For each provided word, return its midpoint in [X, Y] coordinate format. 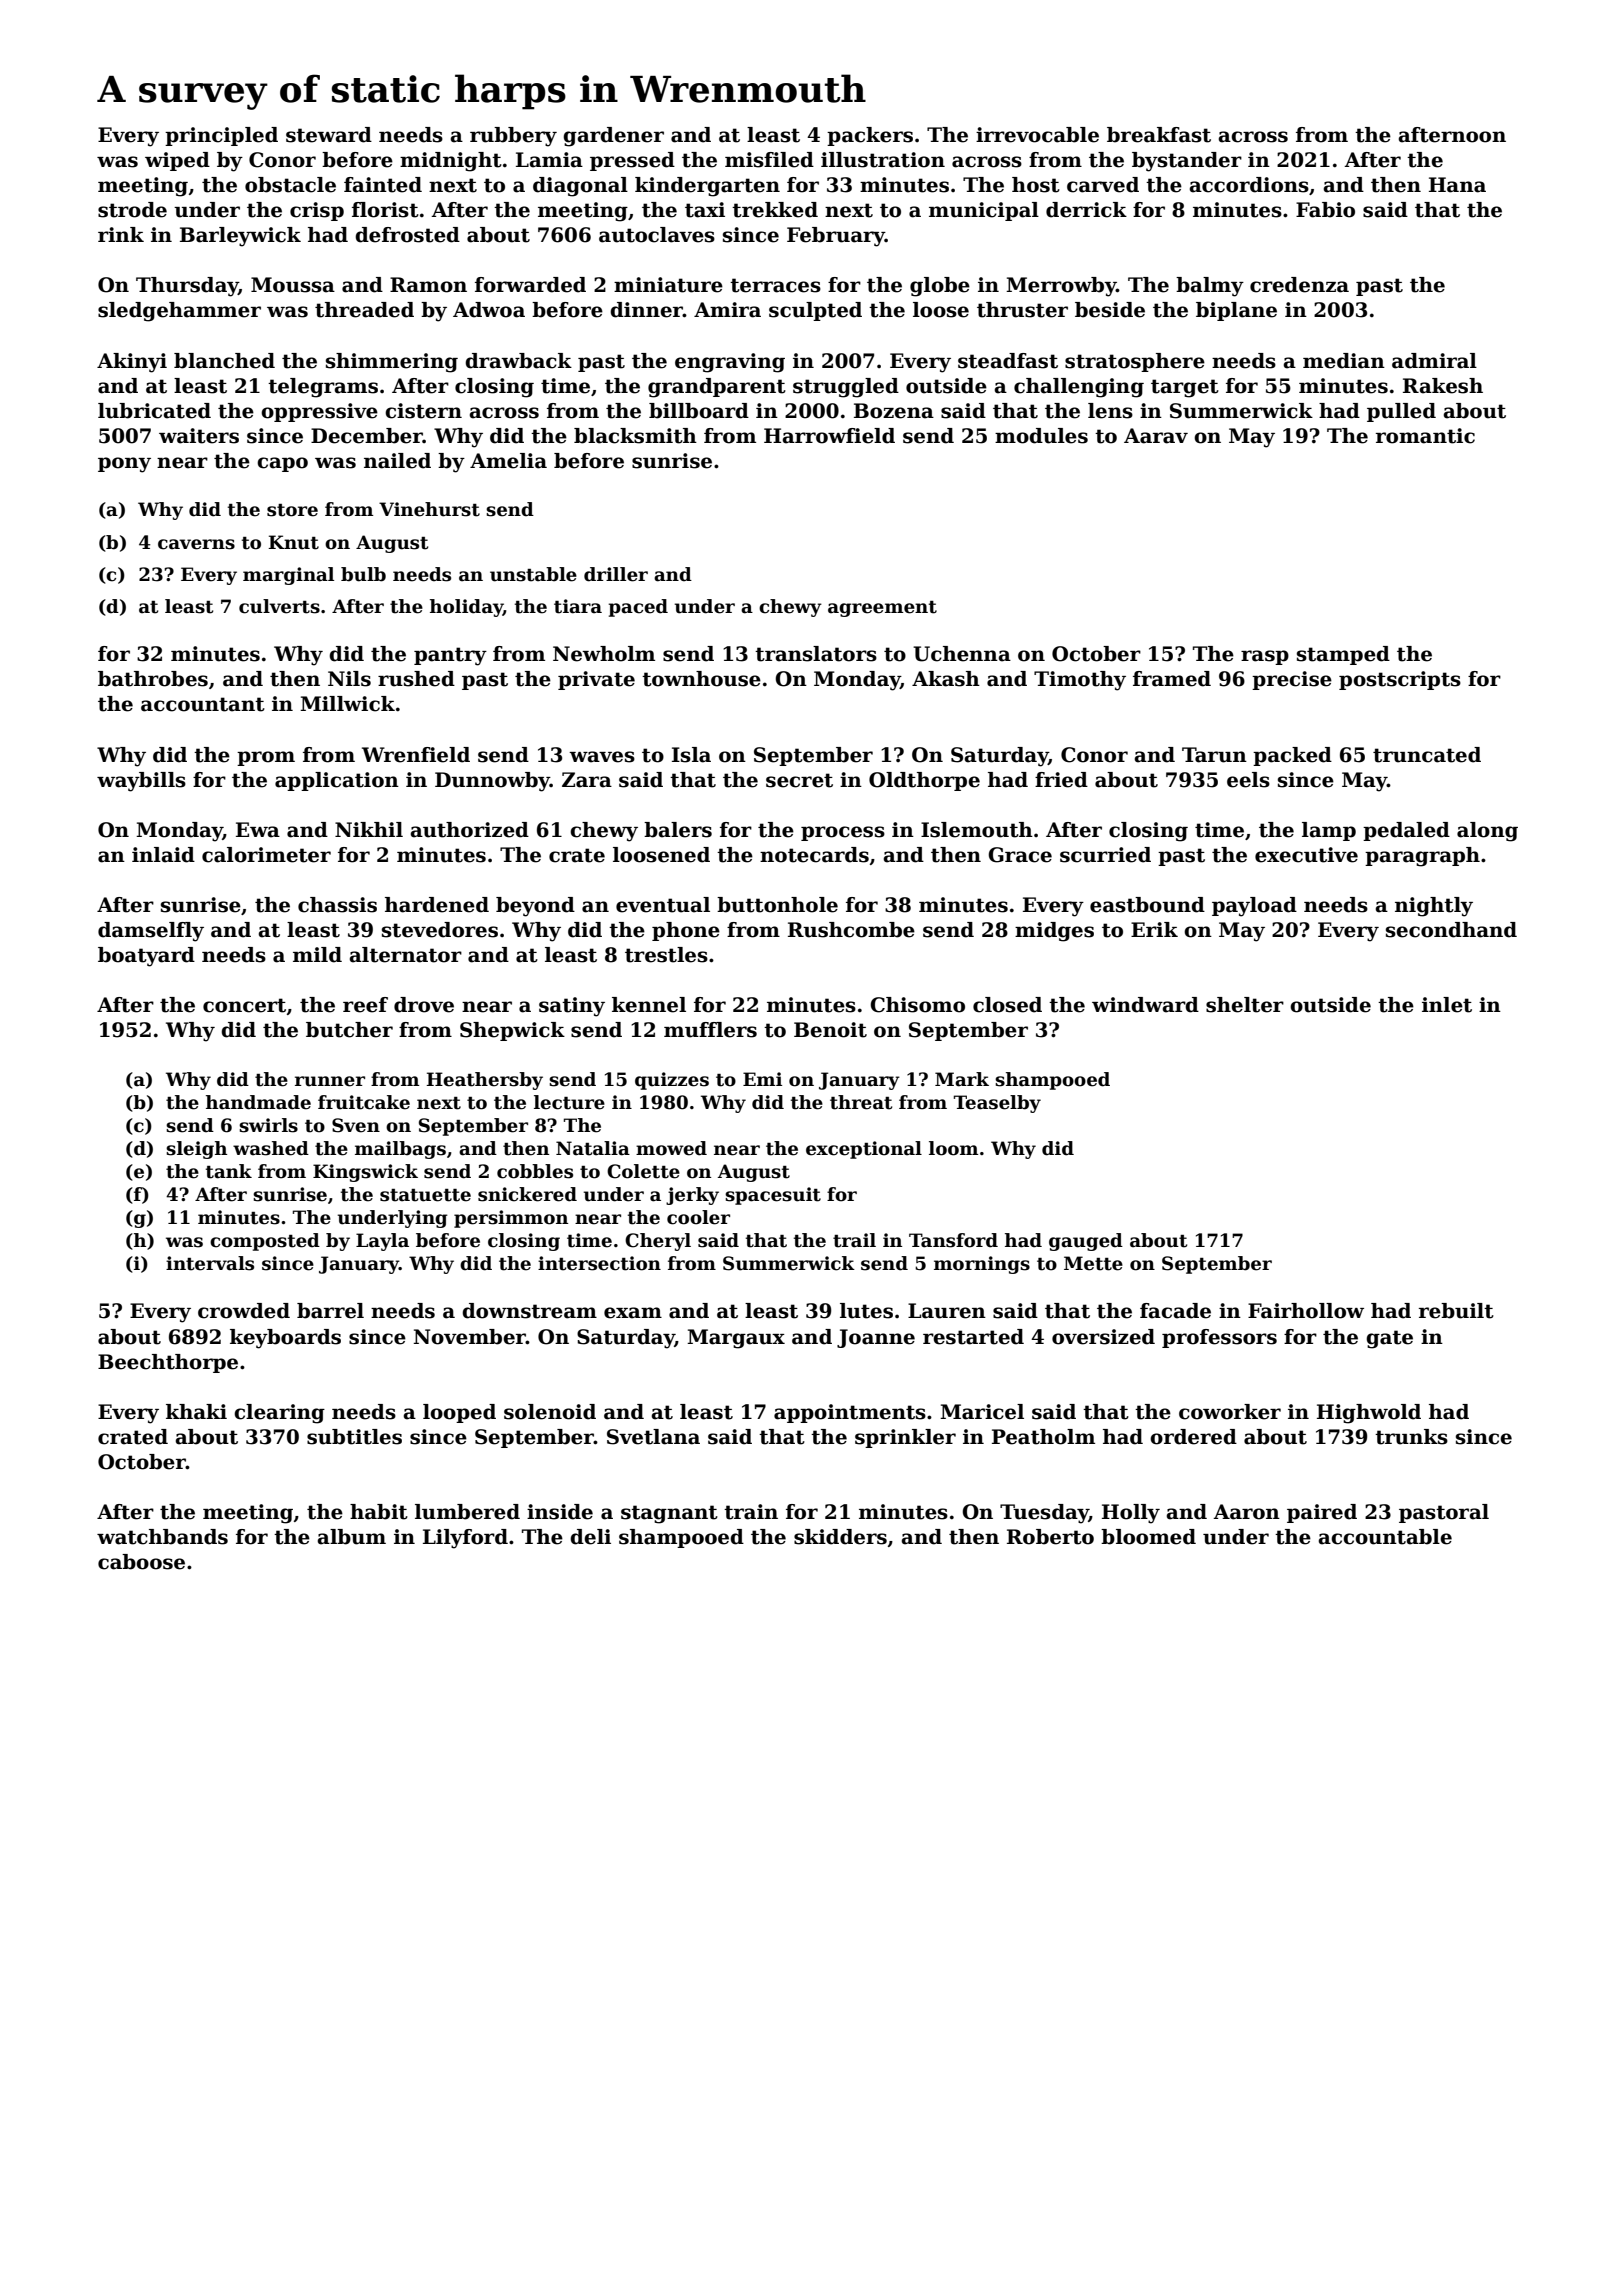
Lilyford [465, 1539]
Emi [762, 1079]
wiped [177, 161]
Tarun [1214, 755]
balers [678, 830]
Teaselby [997, 1104]
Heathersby [484, 1081]
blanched [224, 361]
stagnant [669, 1514]
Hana [1457, 185]
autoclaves [657, 235]
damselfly [151, 932]
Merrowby [1061, 287]
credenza [1299, 285]
